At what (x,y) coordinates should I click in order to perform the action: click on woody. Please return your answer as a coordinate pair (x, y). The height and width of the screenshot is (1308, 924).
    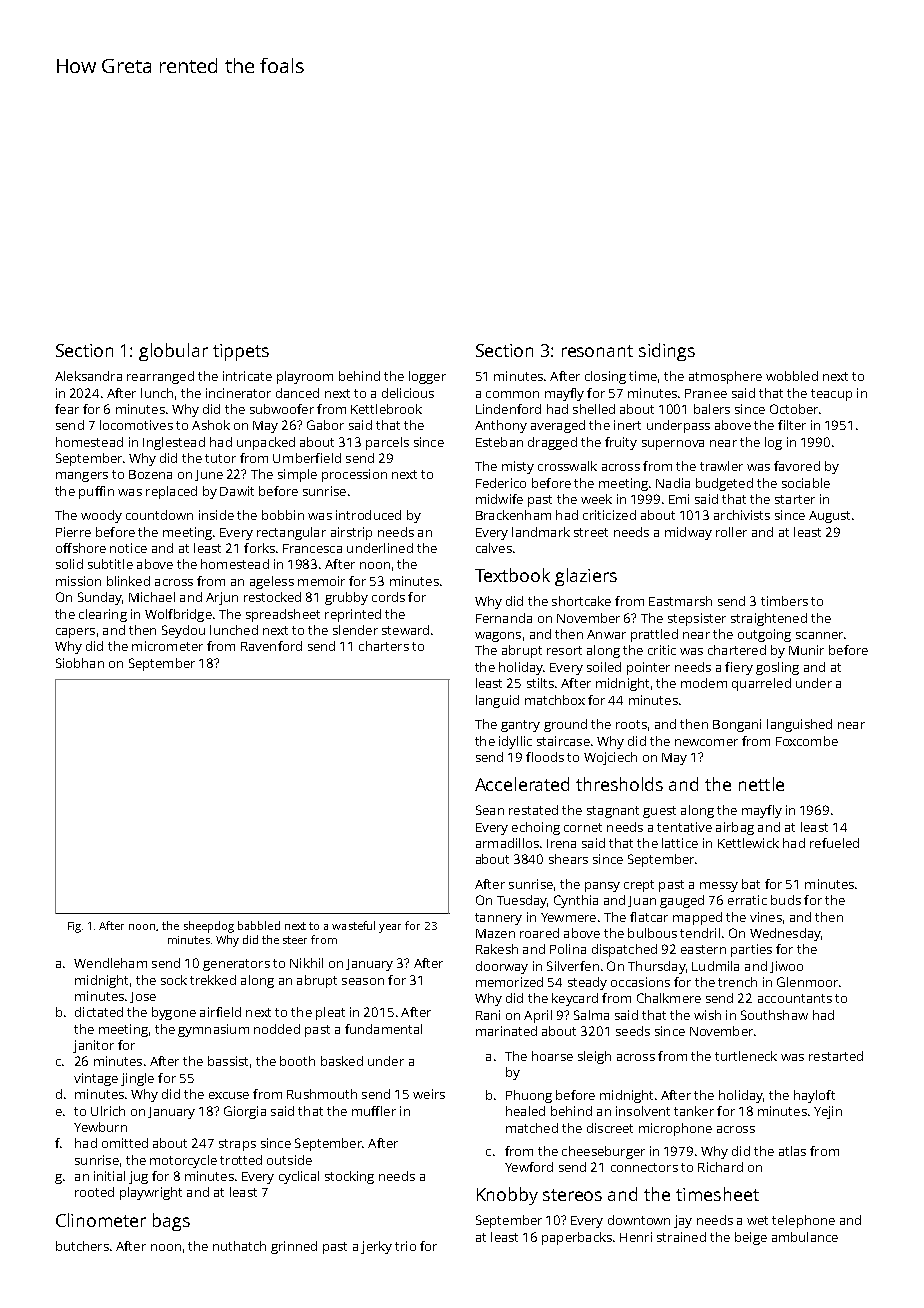
    Looking at the image, I should click on (101, 516).
